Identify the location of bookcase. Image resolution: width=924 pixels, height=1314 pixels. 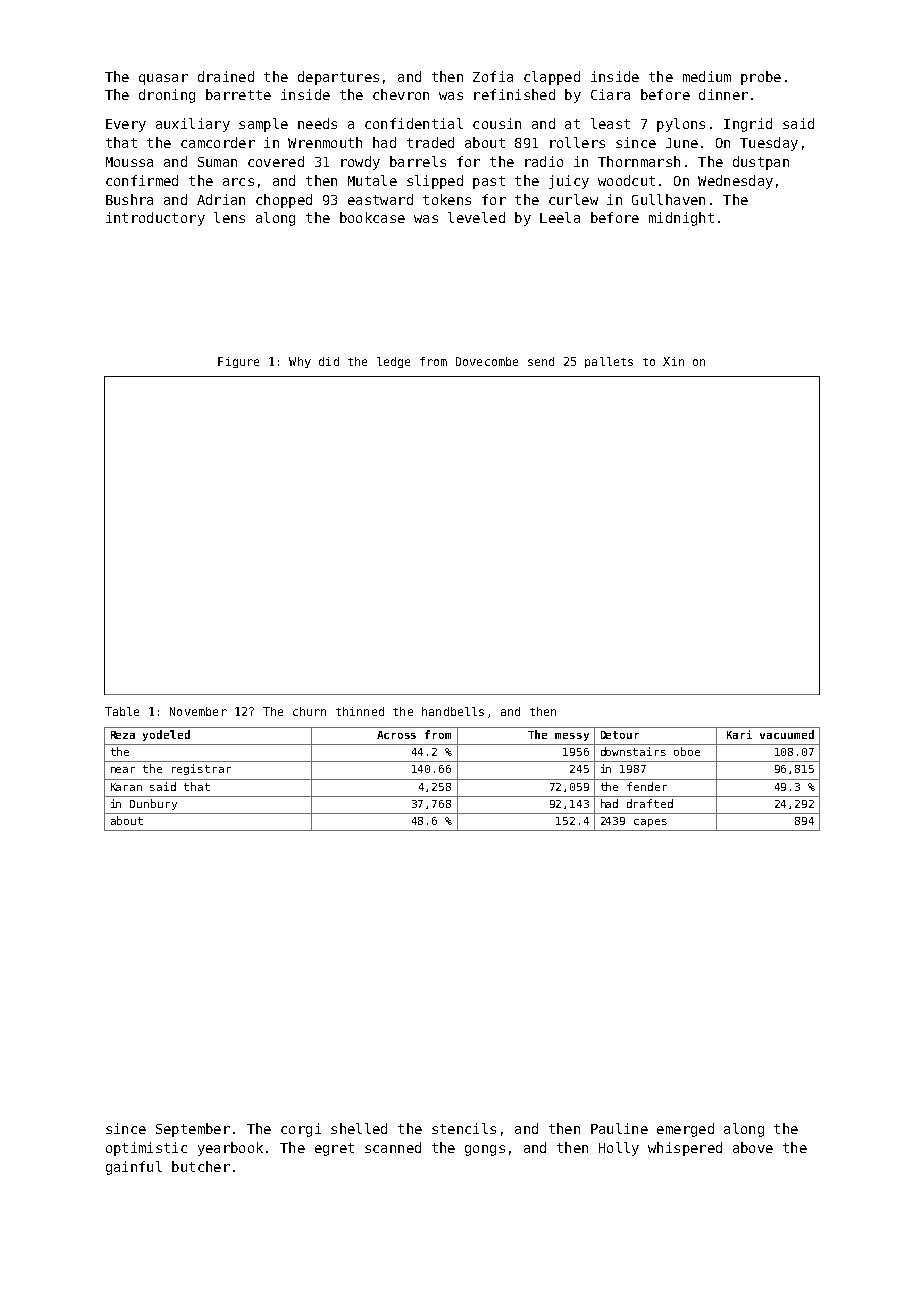
(372, 217).
